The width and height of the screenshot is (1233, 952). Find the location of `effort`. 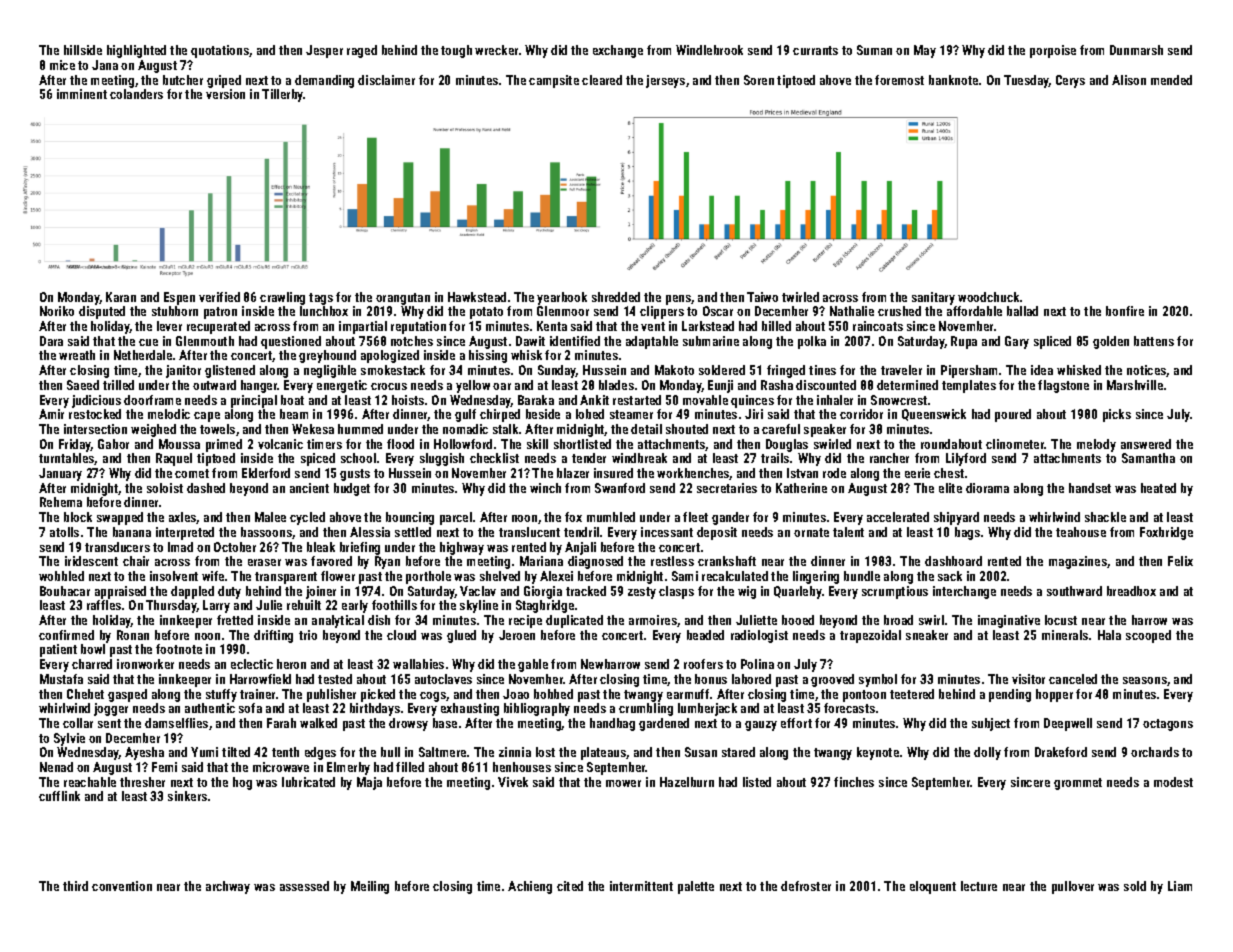

effort is located at coordinates (796, 723).
